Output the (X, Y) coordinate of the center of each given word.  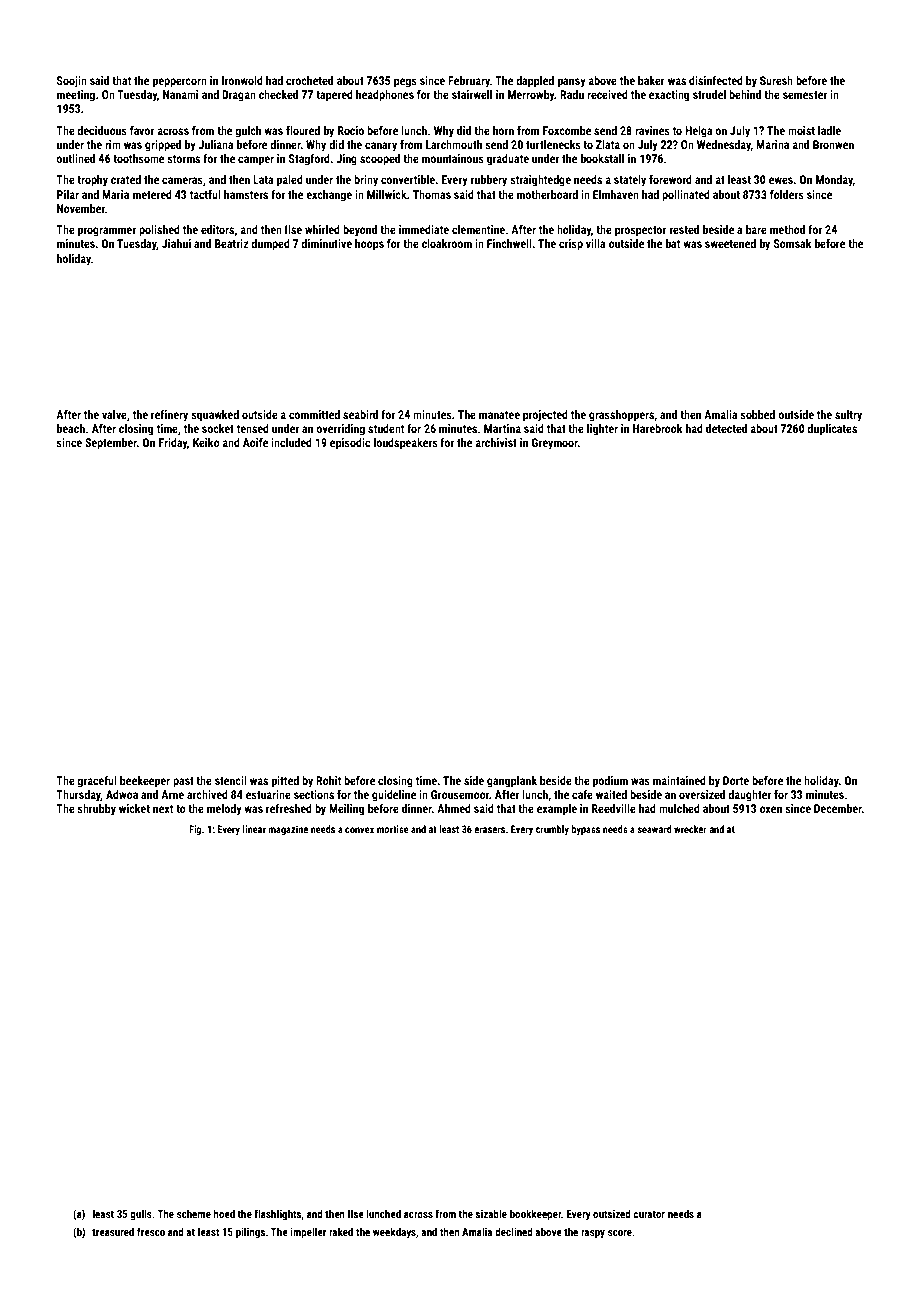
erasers (489, 830)
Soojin (72, 82)
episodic (350, 444)
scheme (194, 1213)
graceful (97, 782)
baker (651, 80)
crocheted (309, 80)
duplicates (832, 430)
